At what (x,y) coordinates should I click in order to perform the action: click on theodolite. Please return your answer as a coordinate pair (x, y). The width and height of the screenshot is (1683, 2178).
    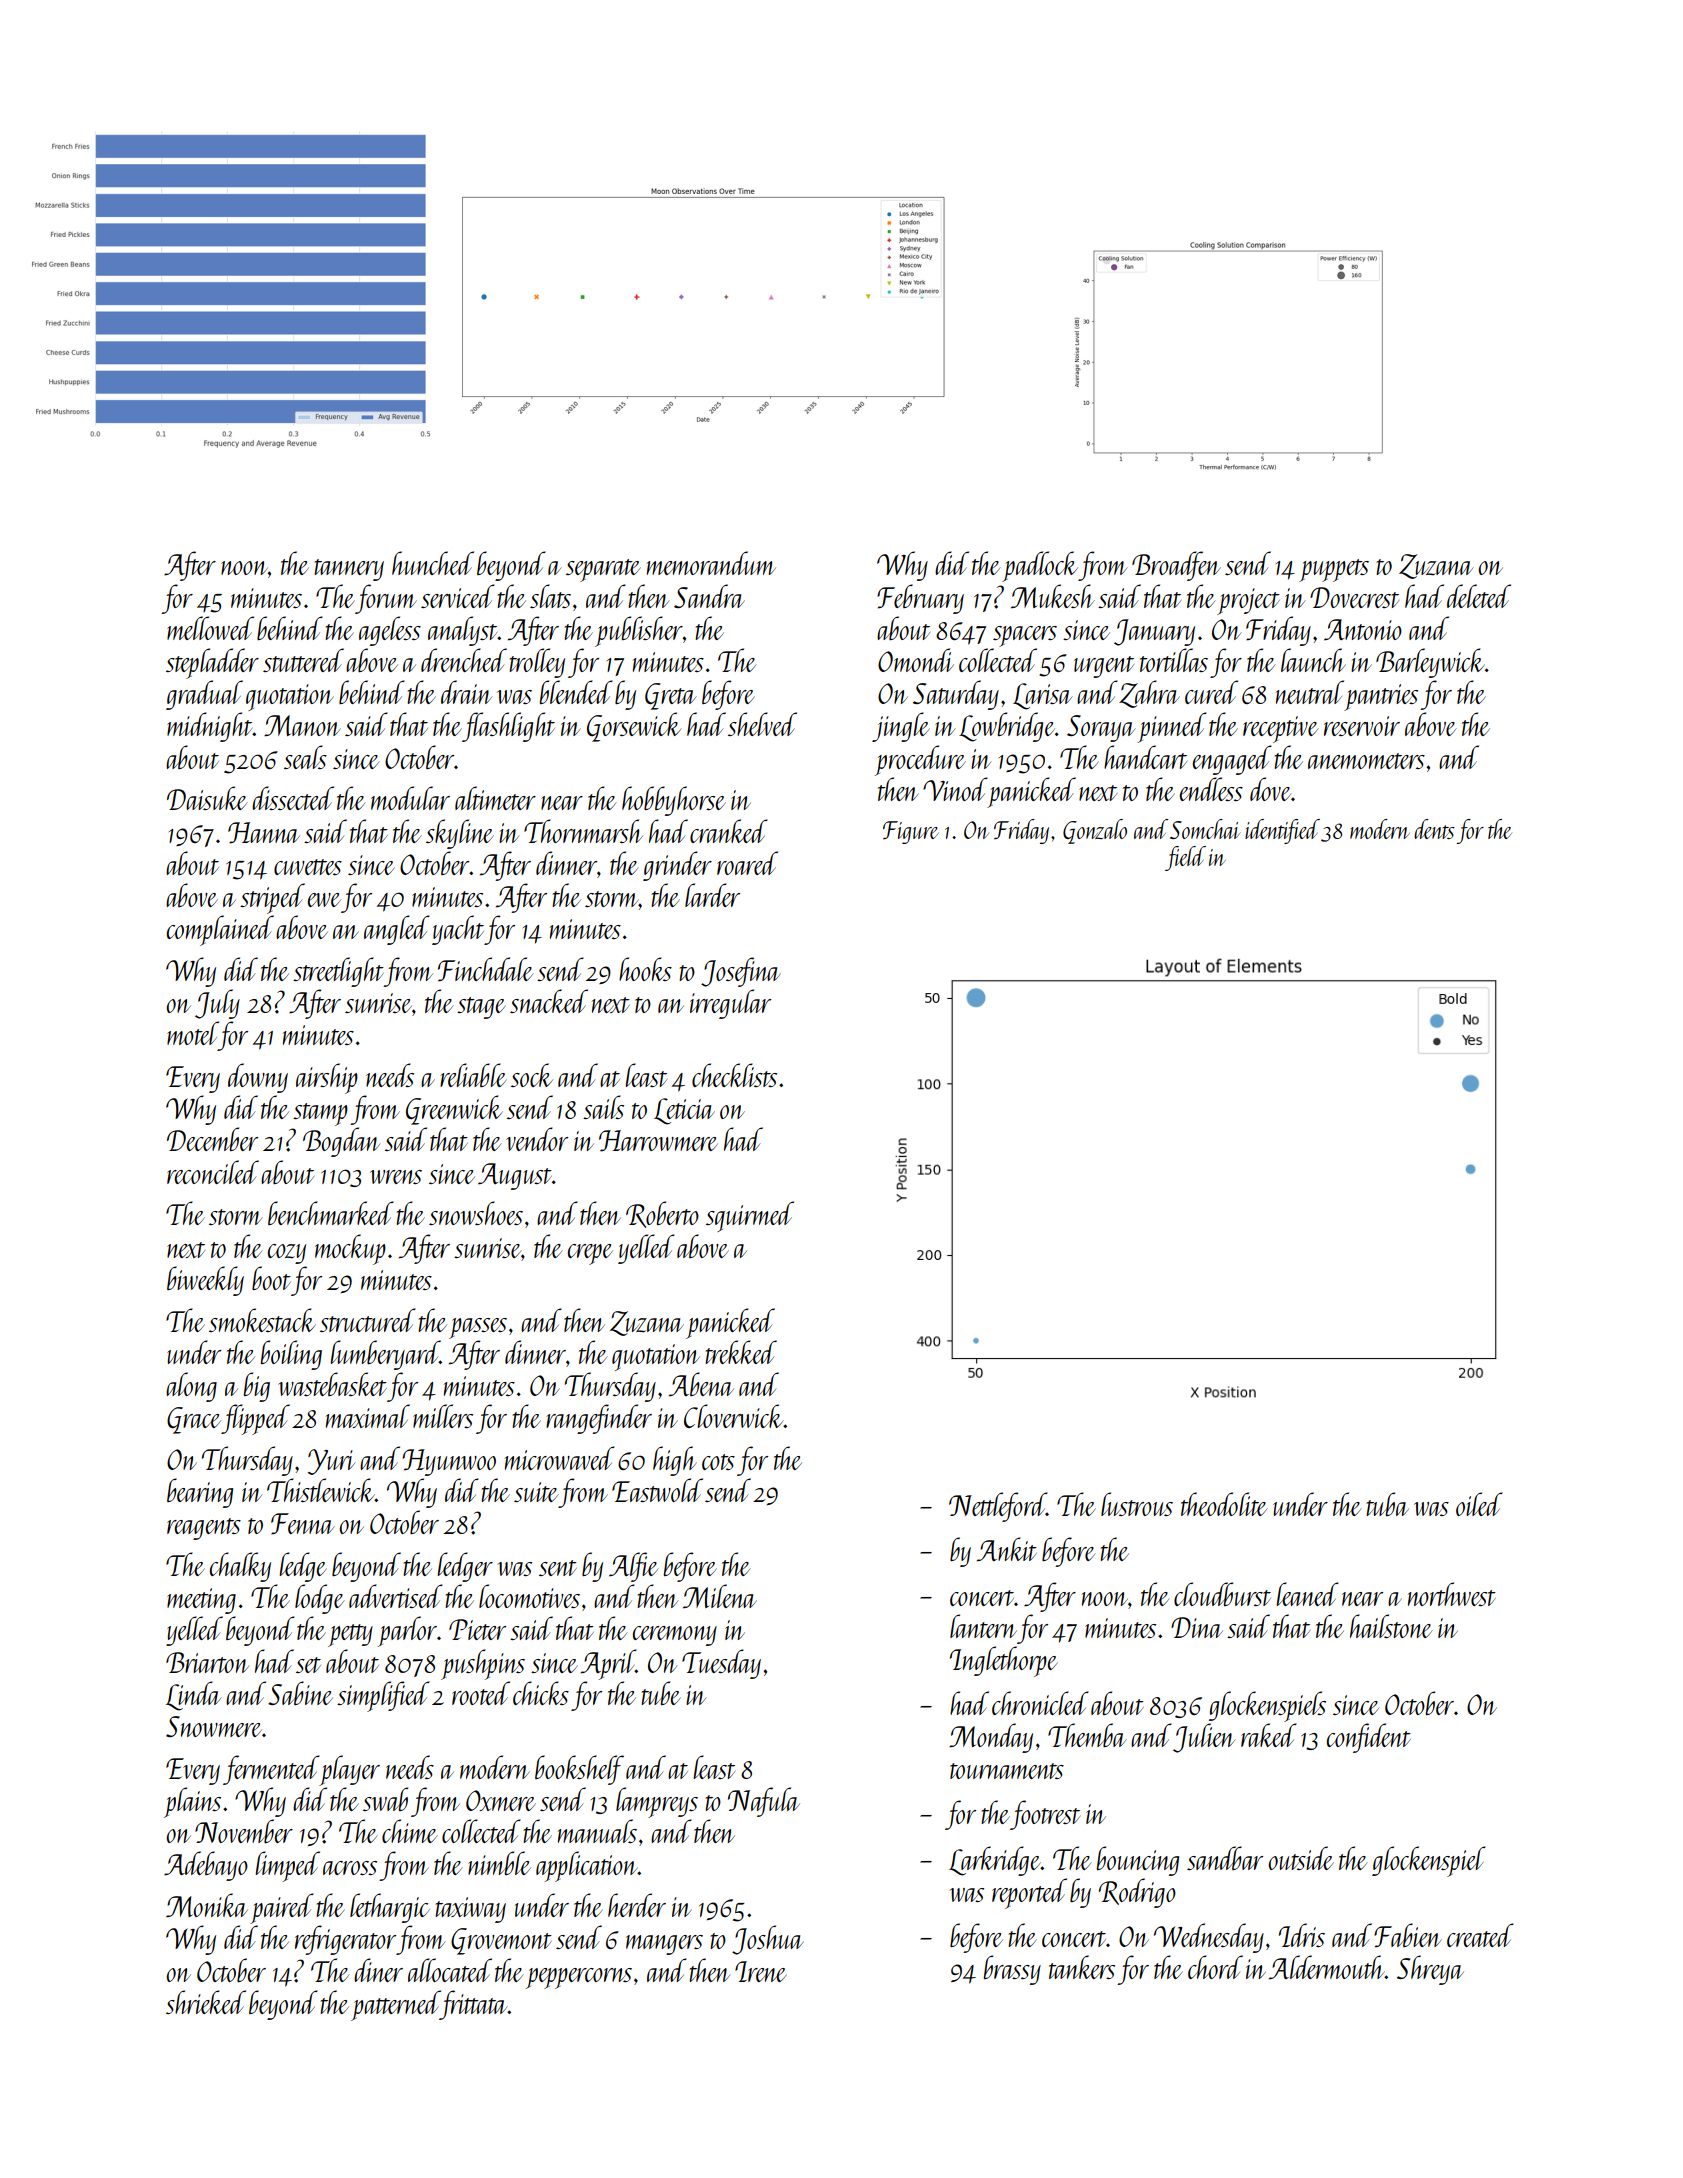
    Looking at the image, I should click on (1224, 1504).
